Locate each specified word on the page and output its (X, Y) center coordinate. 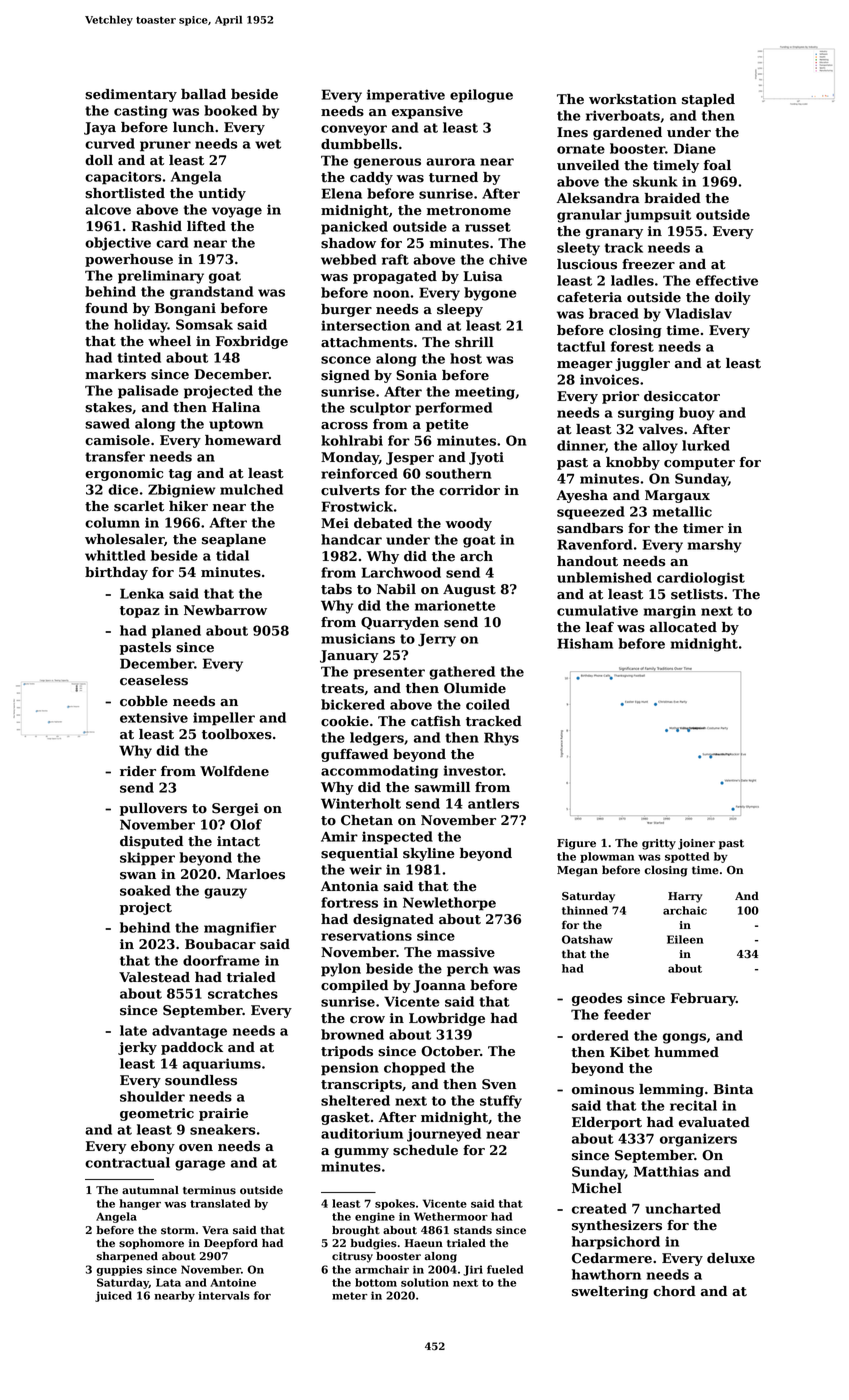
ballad (203, 94)
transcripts (361, 1085)
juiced (113, 1296)
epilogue (481, 96)
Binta (733, 1089)
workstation (633, 99)
